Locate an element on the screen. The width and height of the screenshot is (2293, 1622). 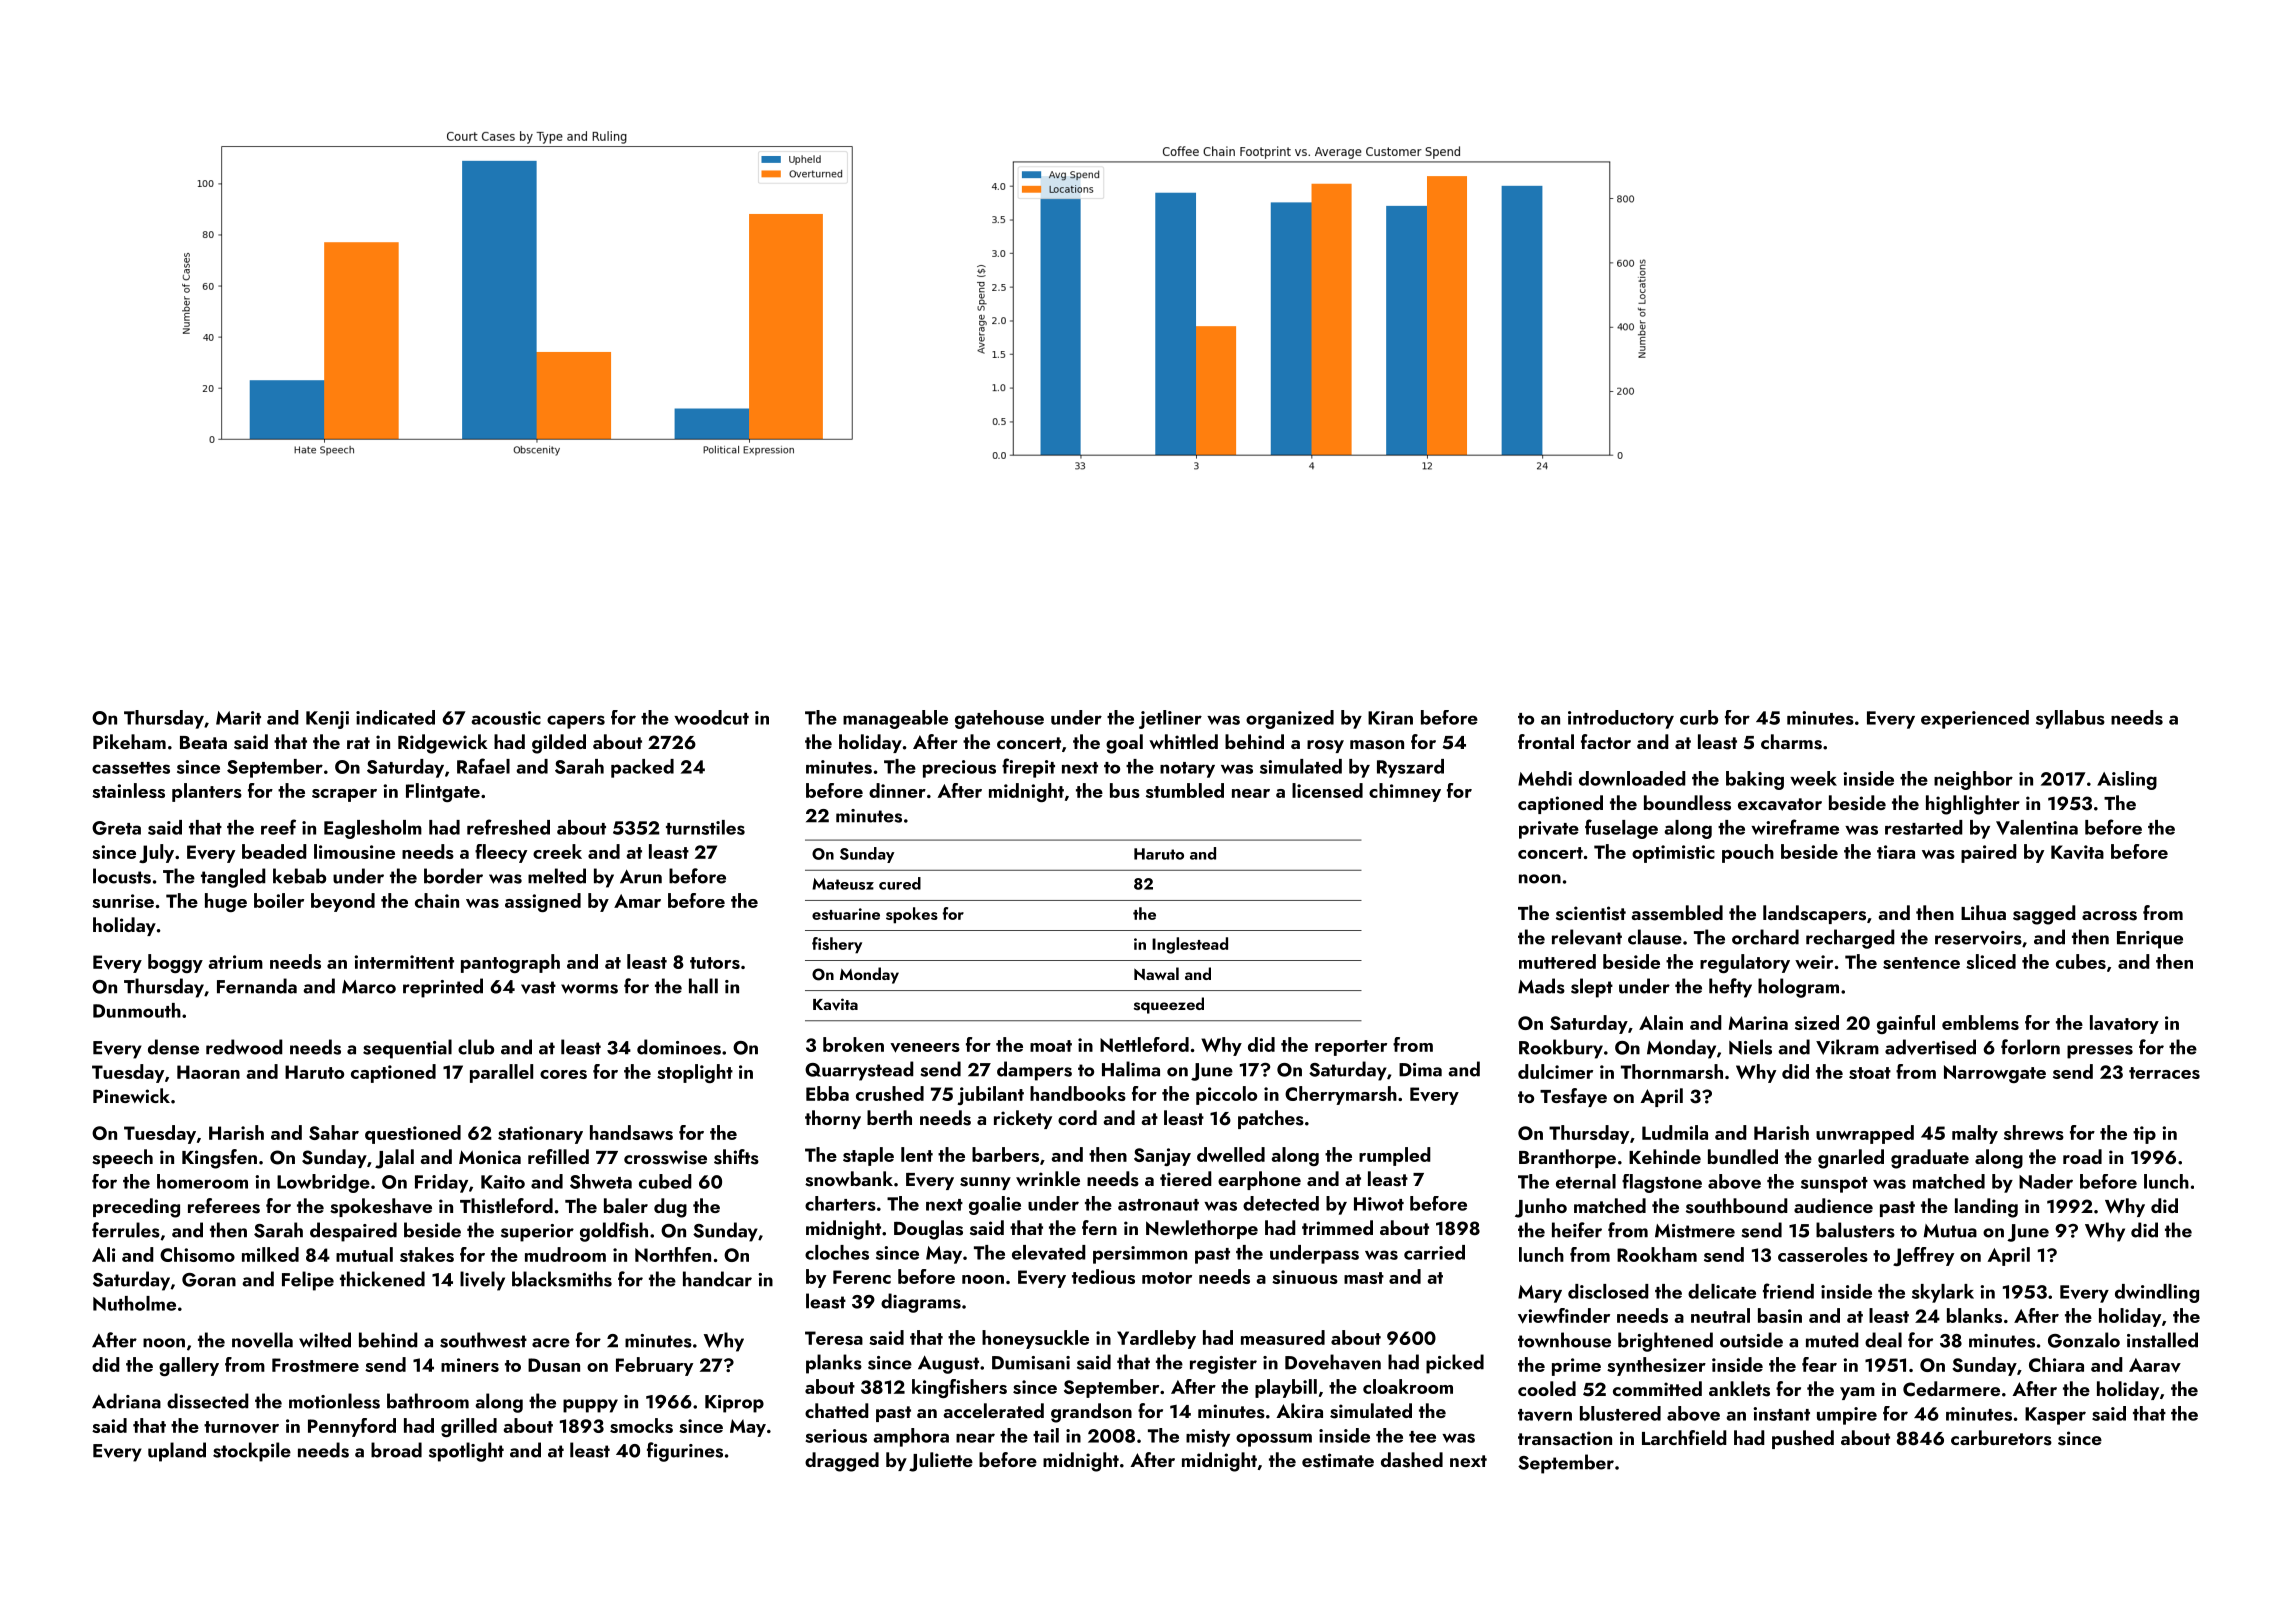
Pennyford is located at coordinates (352, 1427).
